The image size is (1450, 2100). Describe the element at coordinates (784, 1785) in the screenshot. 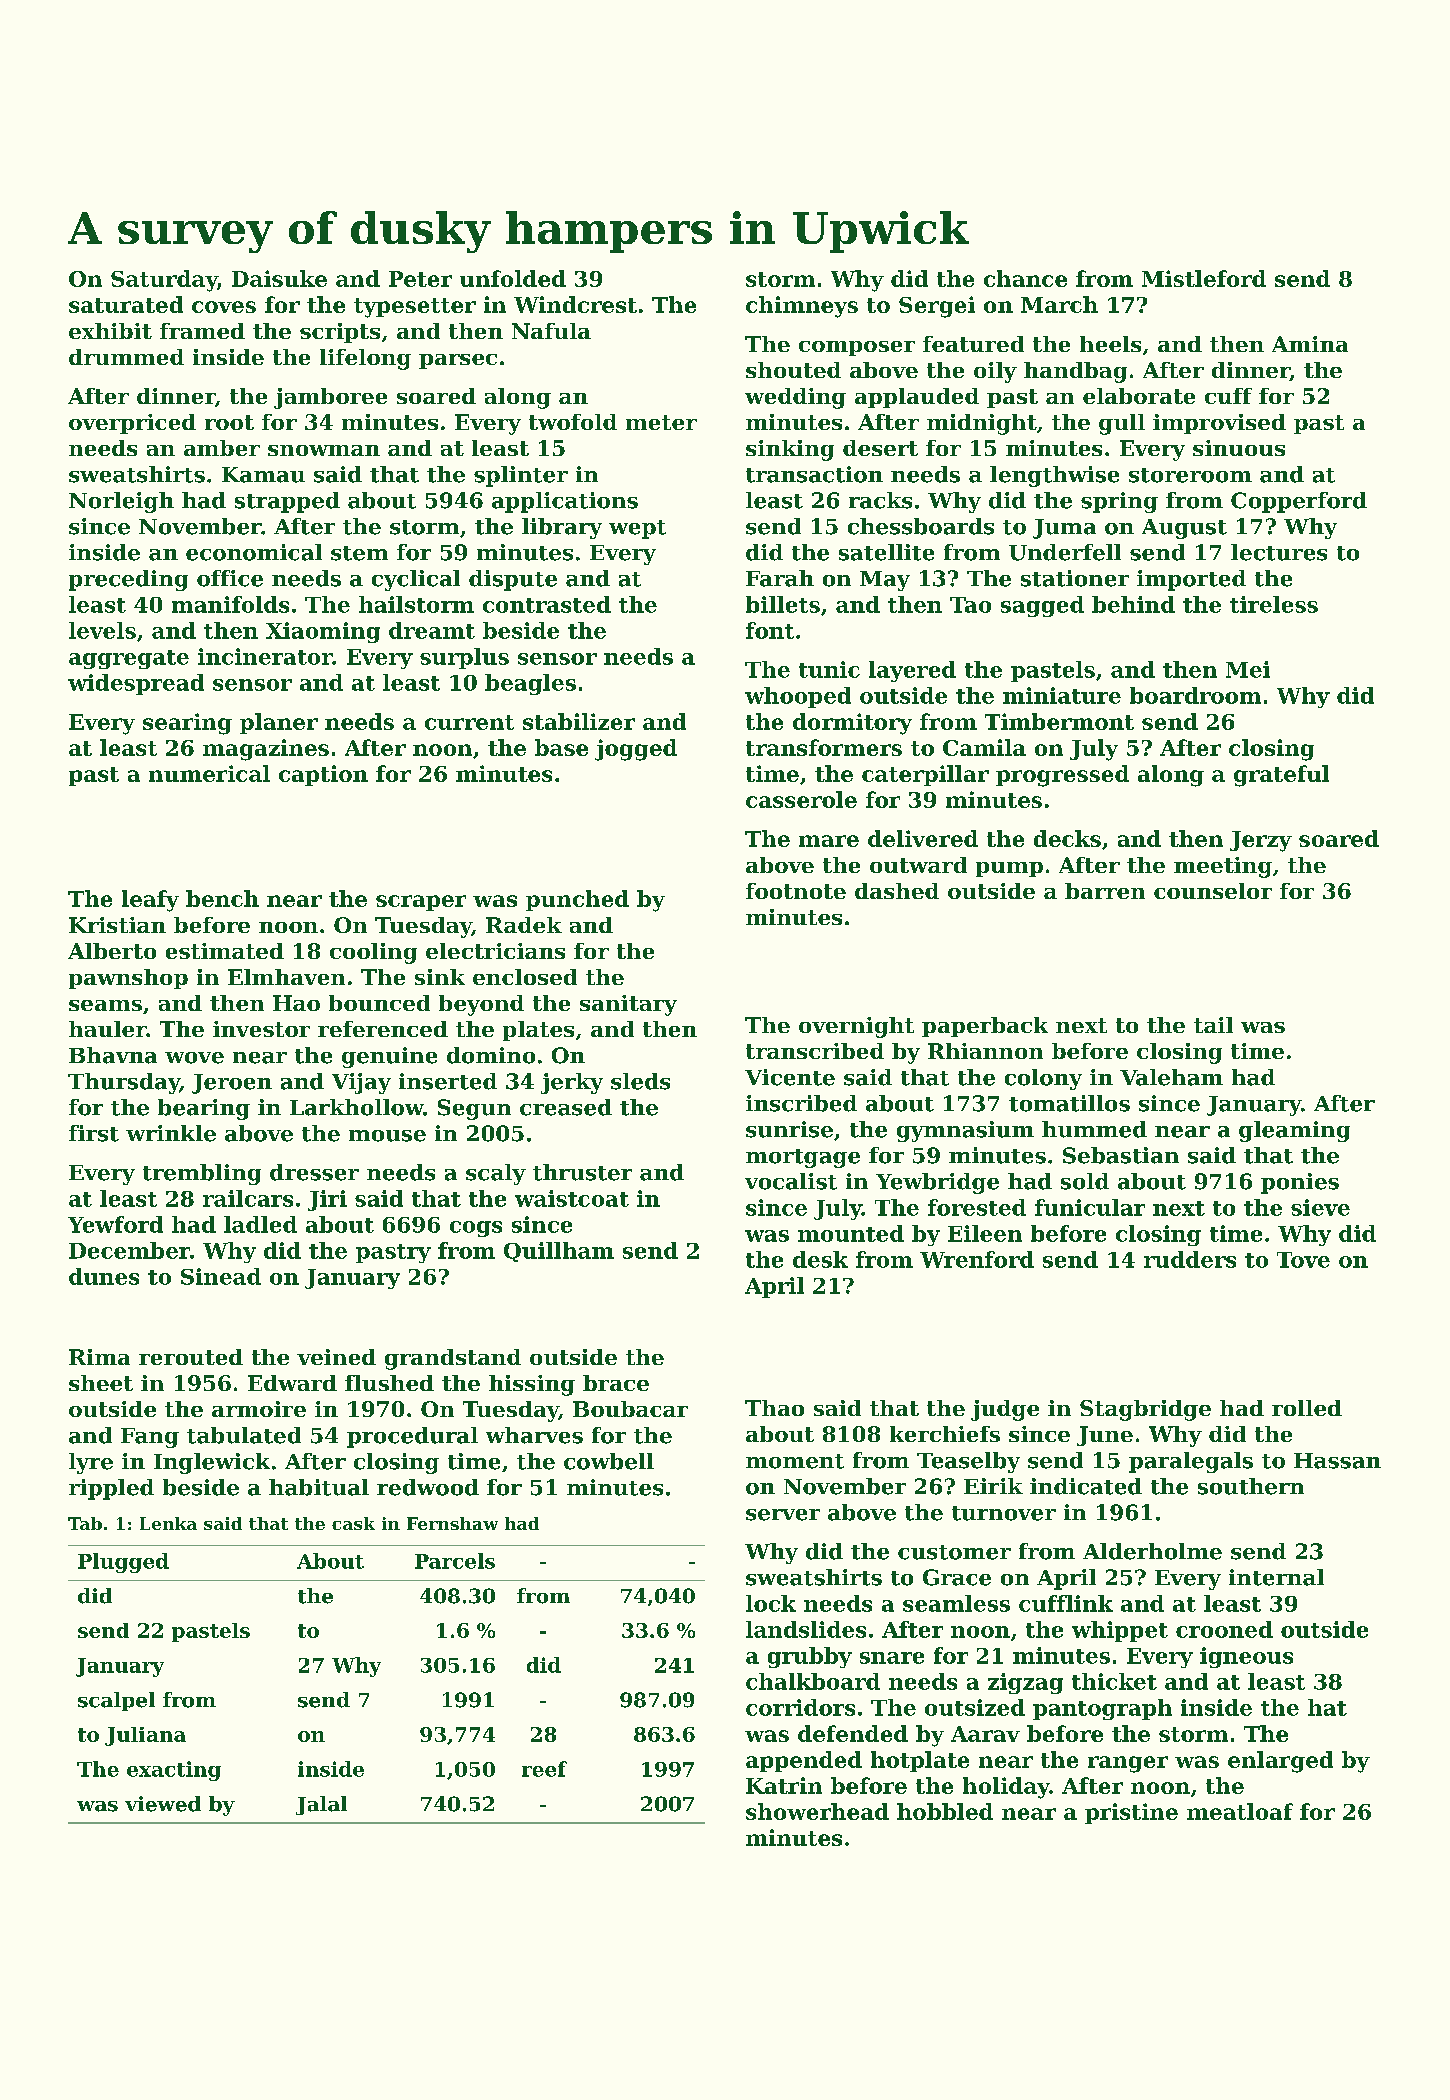

I see `Katrin` at that location.
